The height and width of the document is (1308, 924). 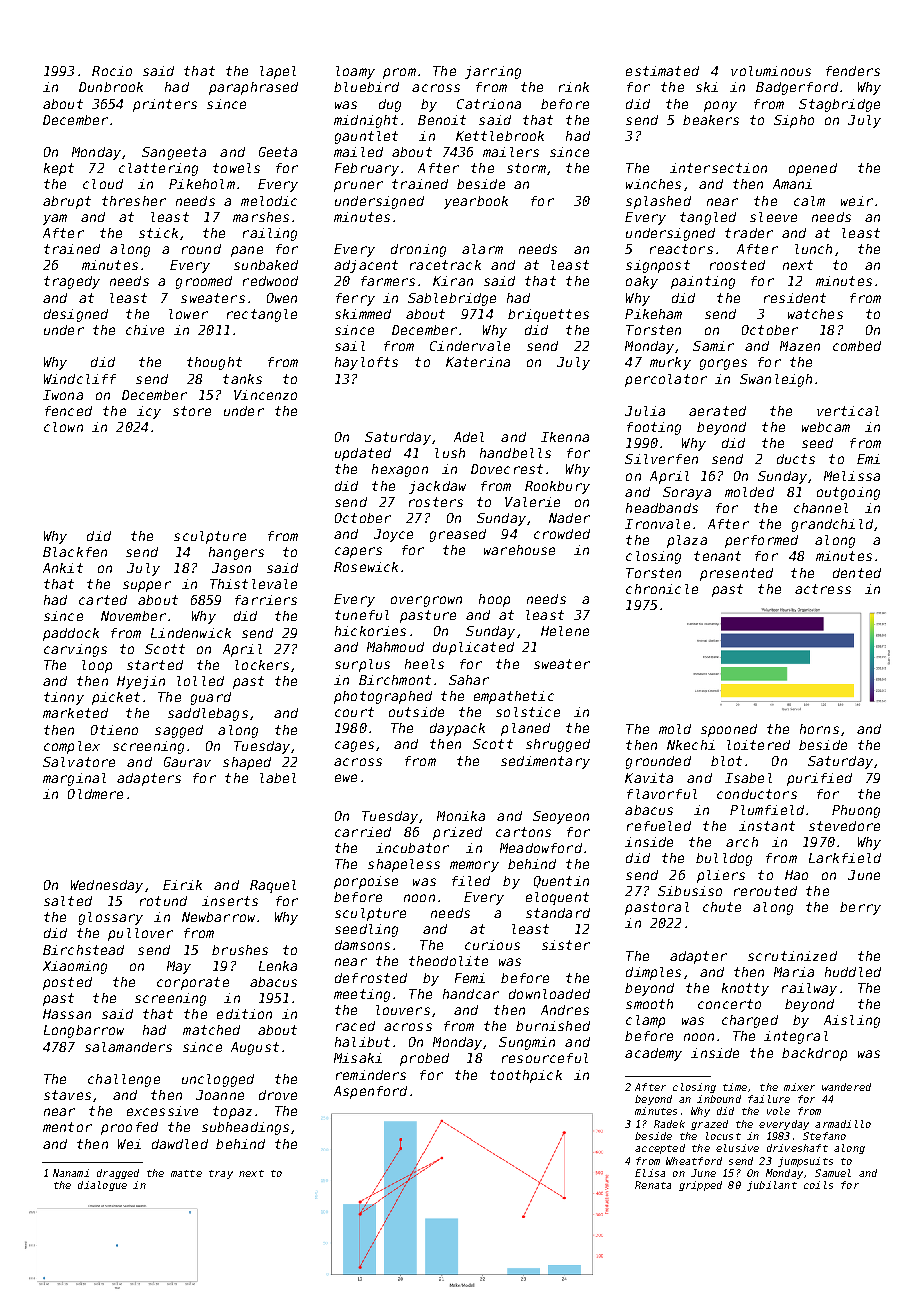 I want to click on Renata, so click(x=653, y=1185).
